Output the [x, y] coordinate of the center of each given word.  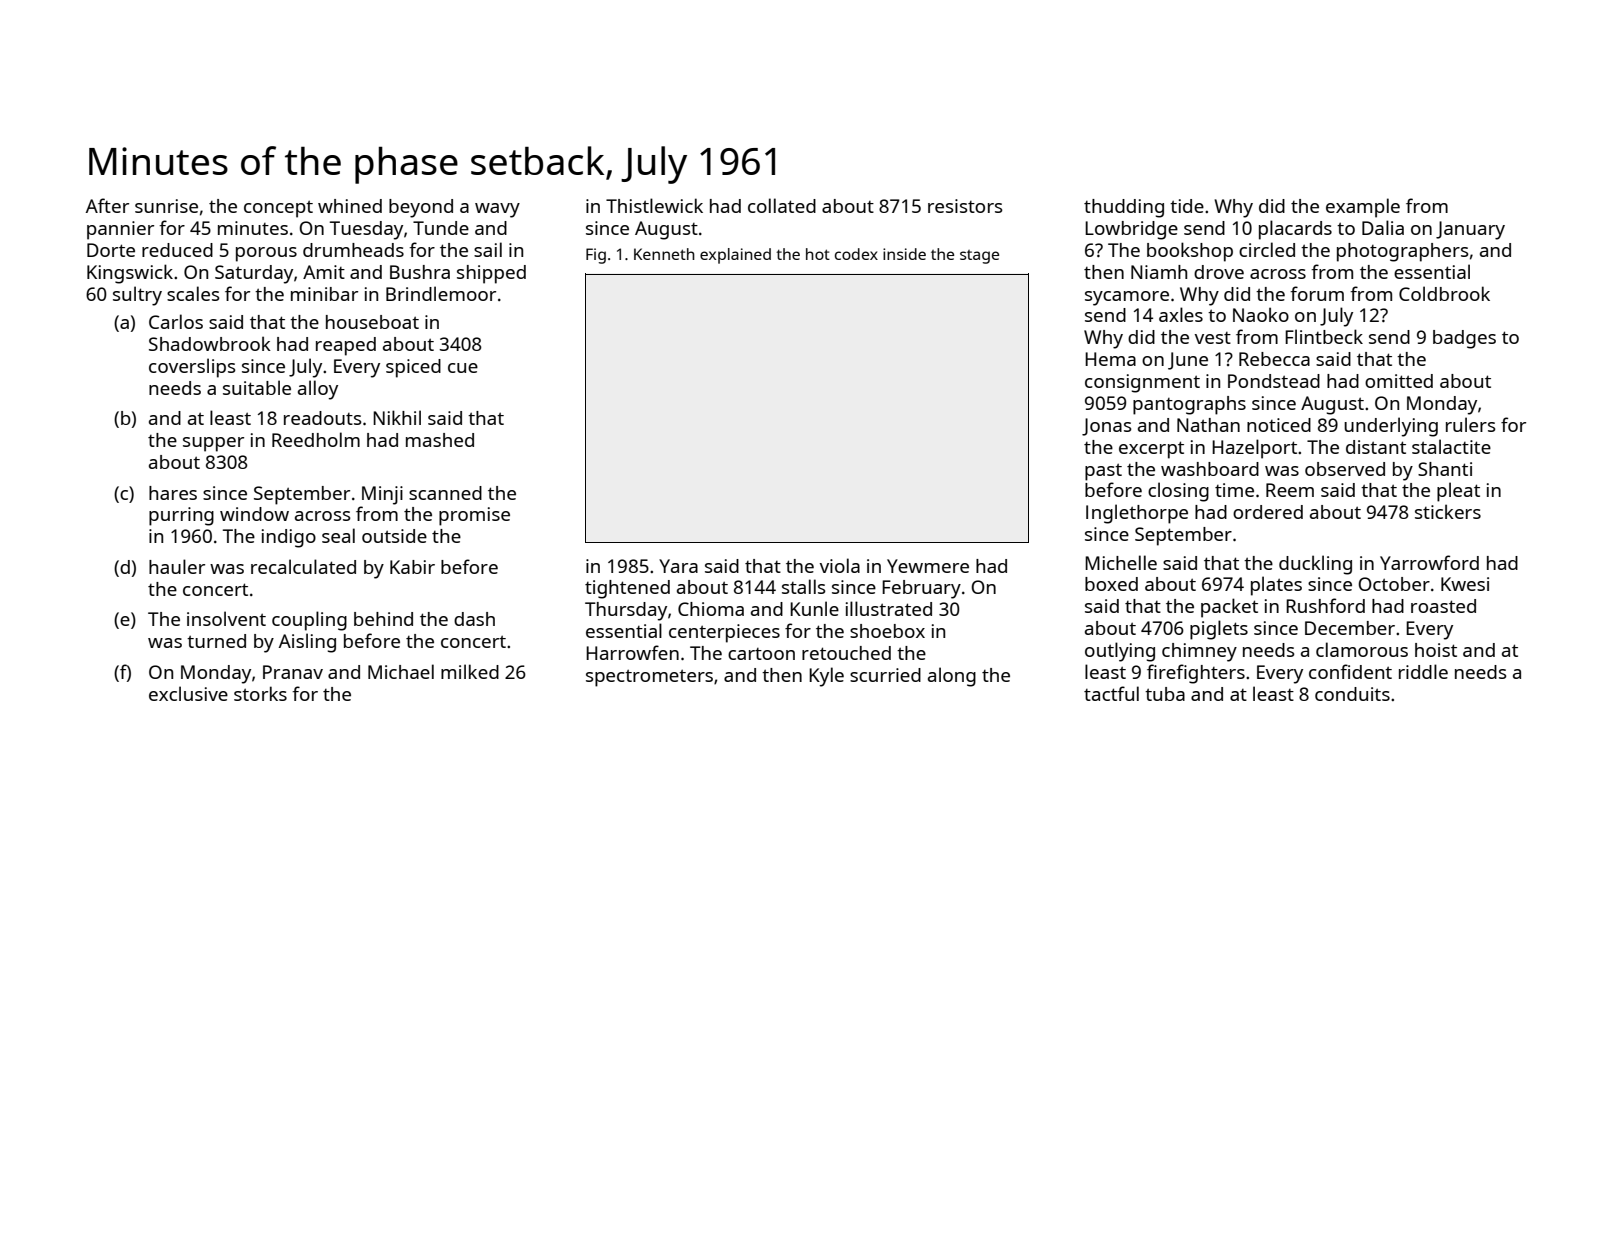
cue [463, 368]
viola [840, 565]
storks [260, 693]
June [1188, 361]
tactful [1111, 693]
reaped [346, 346]
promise [474, 516]
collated [782, 205]
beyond [421, 208]
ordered [1268, 512]
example [1363, 208]
